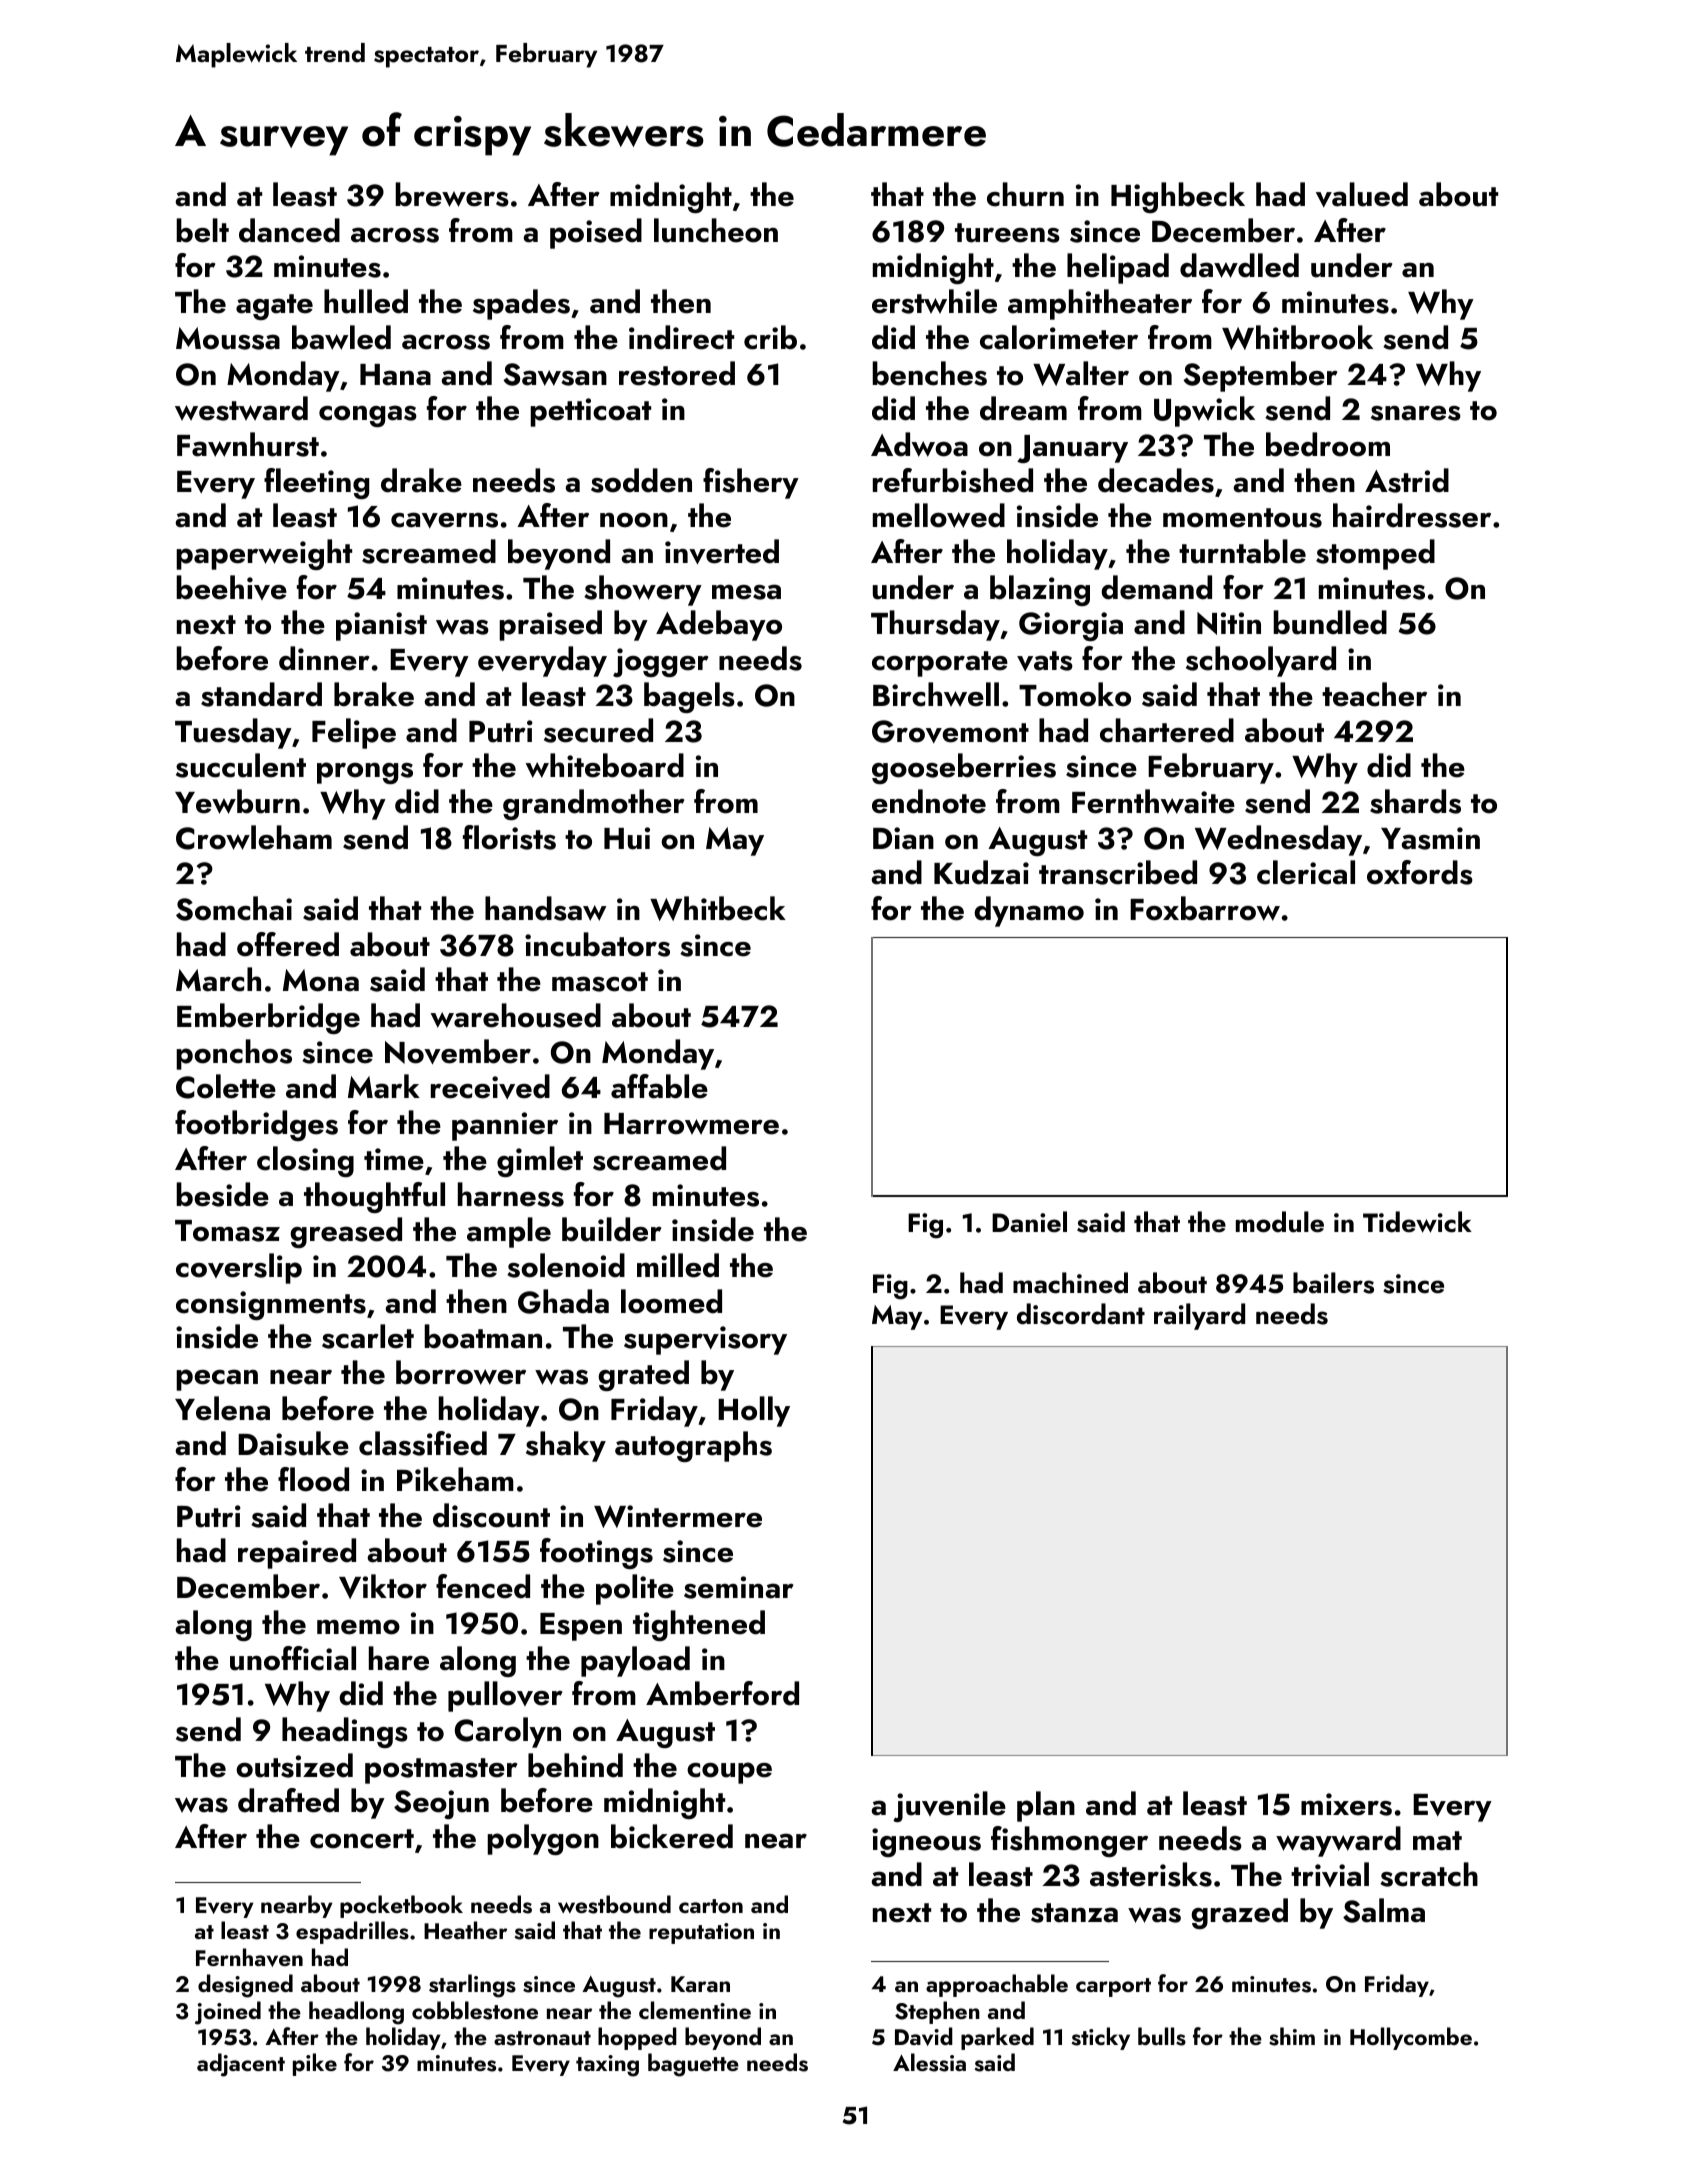 This screenshot has height=2178, width=1683. What do you see at coordinates (1375, 554) in the screenshot?
I see `stomped` at bounding box center [1375, 554].
